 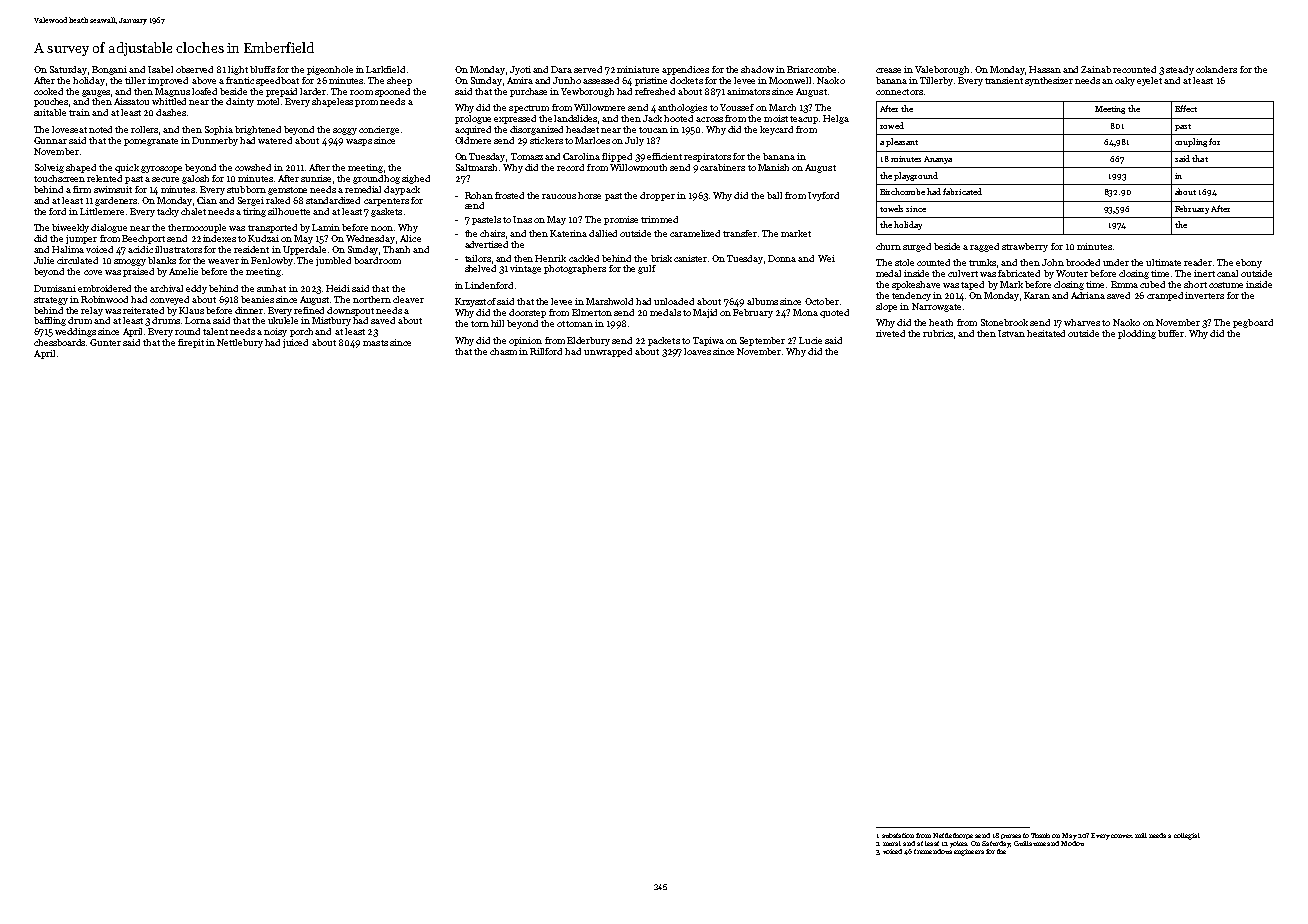 What do you see at coordinates (1137, 334) in the screenshot?
I see `plodding` at bounding box center [1137, 334].
